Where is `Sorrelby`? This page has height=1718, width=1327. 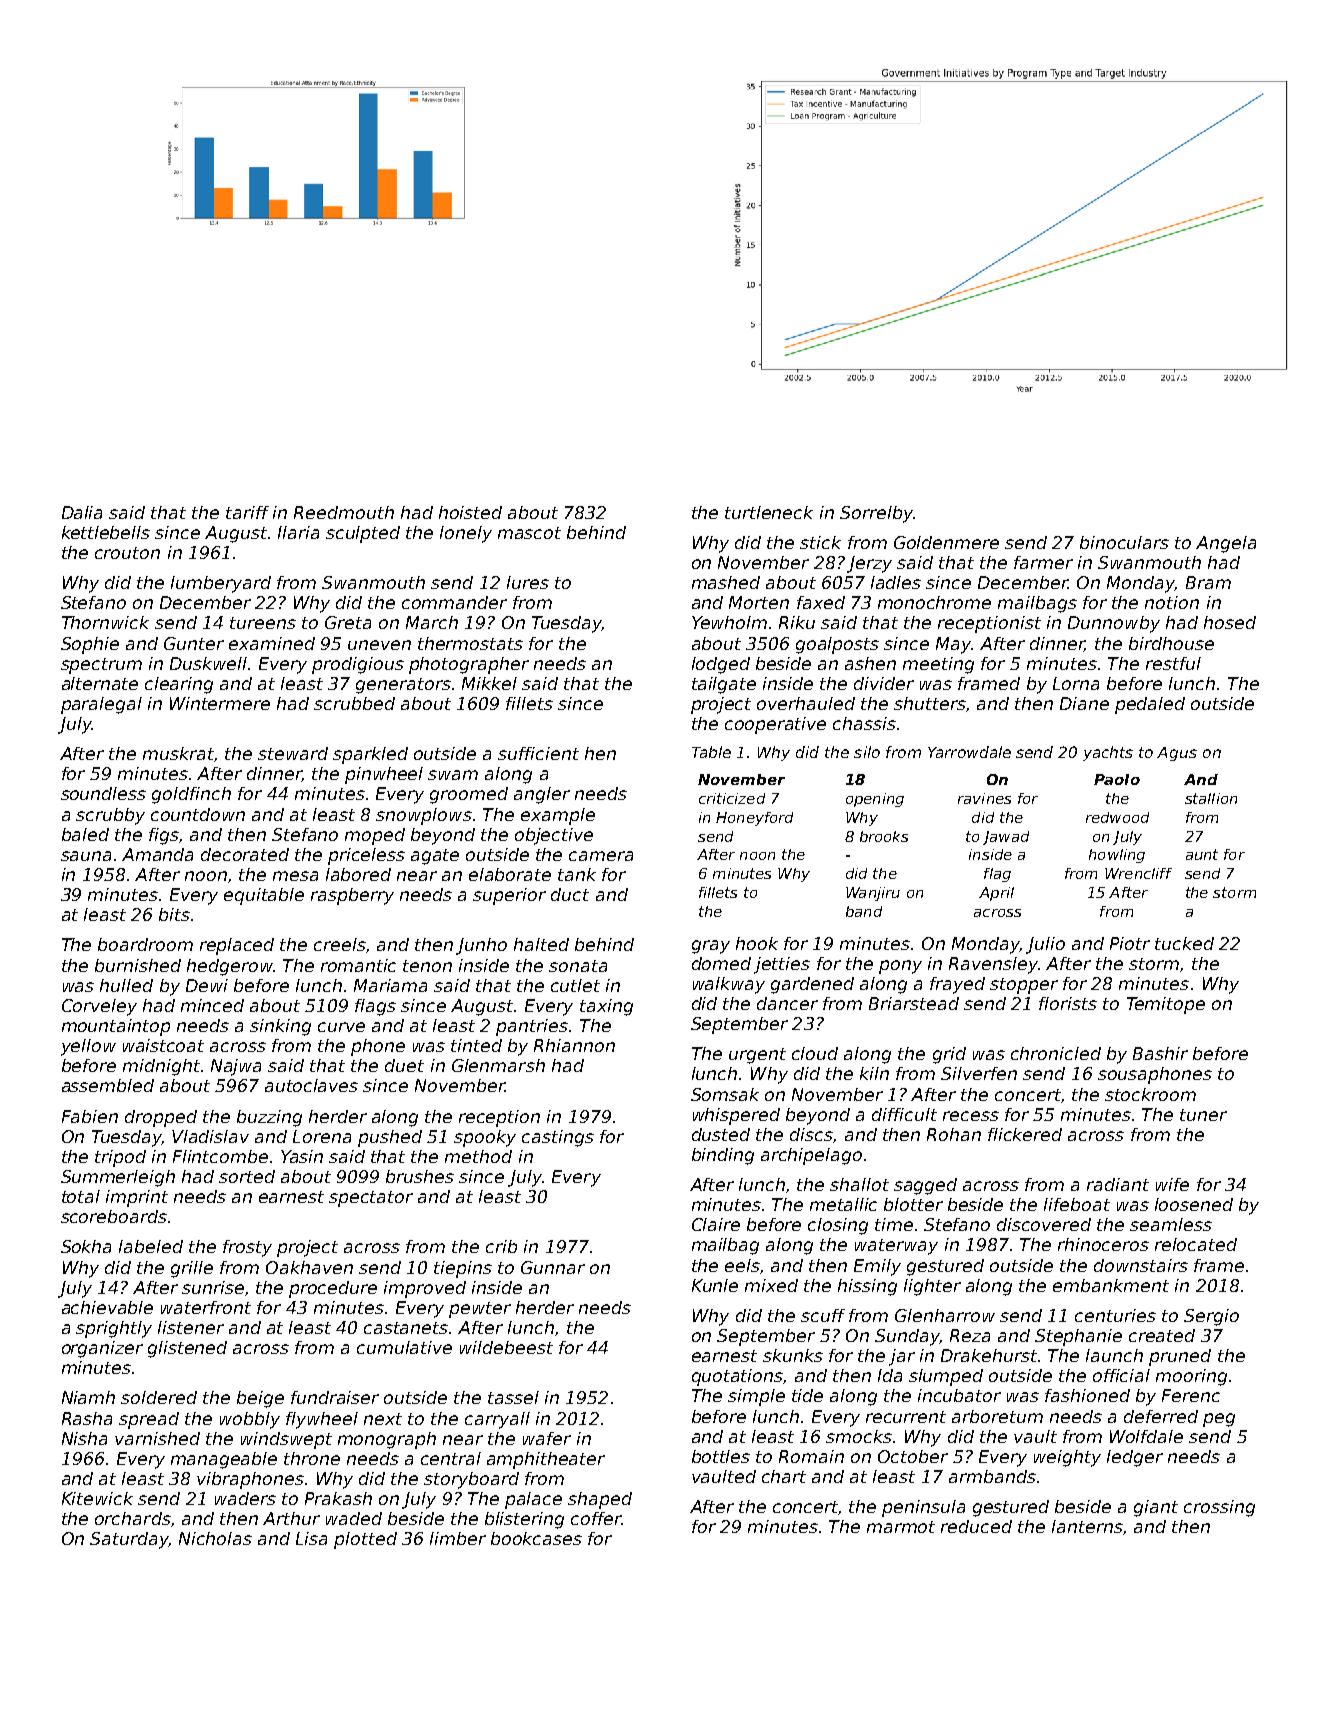 Sorrelby is located at coordinates (876, 514).
